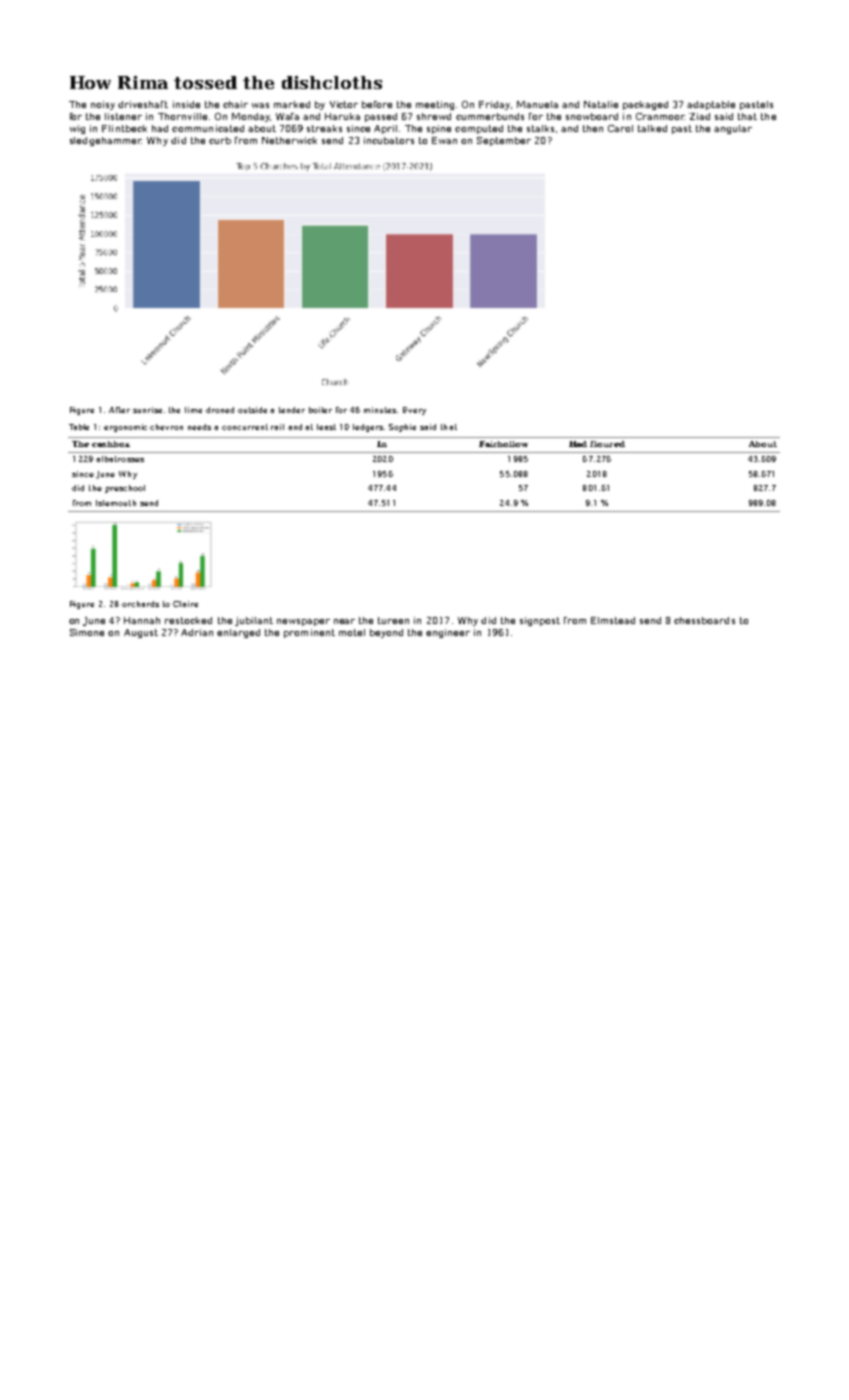 The height and width of the image is (1400, 849). Describe the element at coordinates (143, 104) in the image. I see `driveshaft` at that location.
